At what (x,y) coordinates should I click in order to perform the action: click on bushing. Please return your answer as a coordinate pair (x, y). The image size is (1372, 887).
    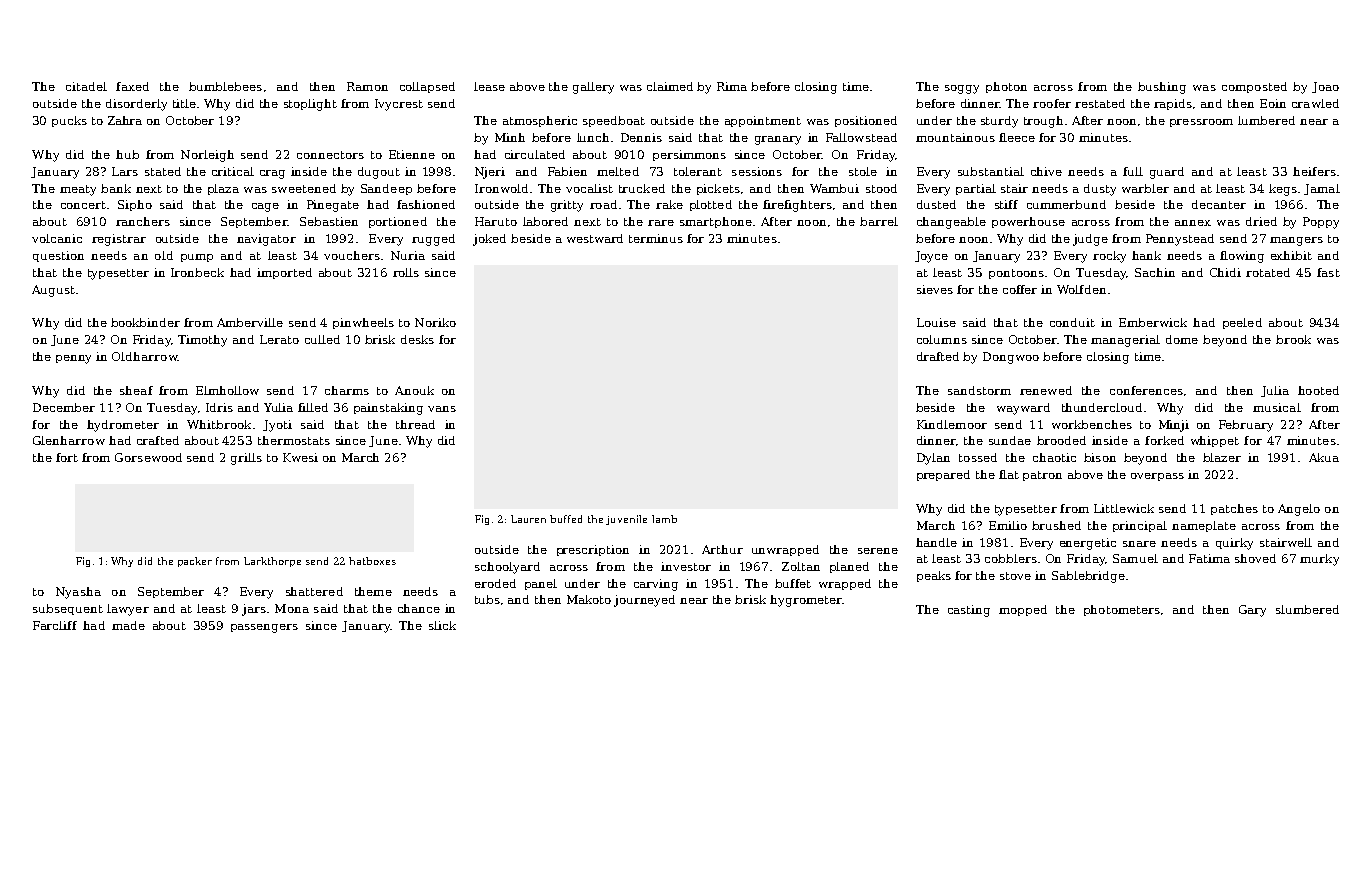
    Looking at the image, I should click on (1162, 88).
